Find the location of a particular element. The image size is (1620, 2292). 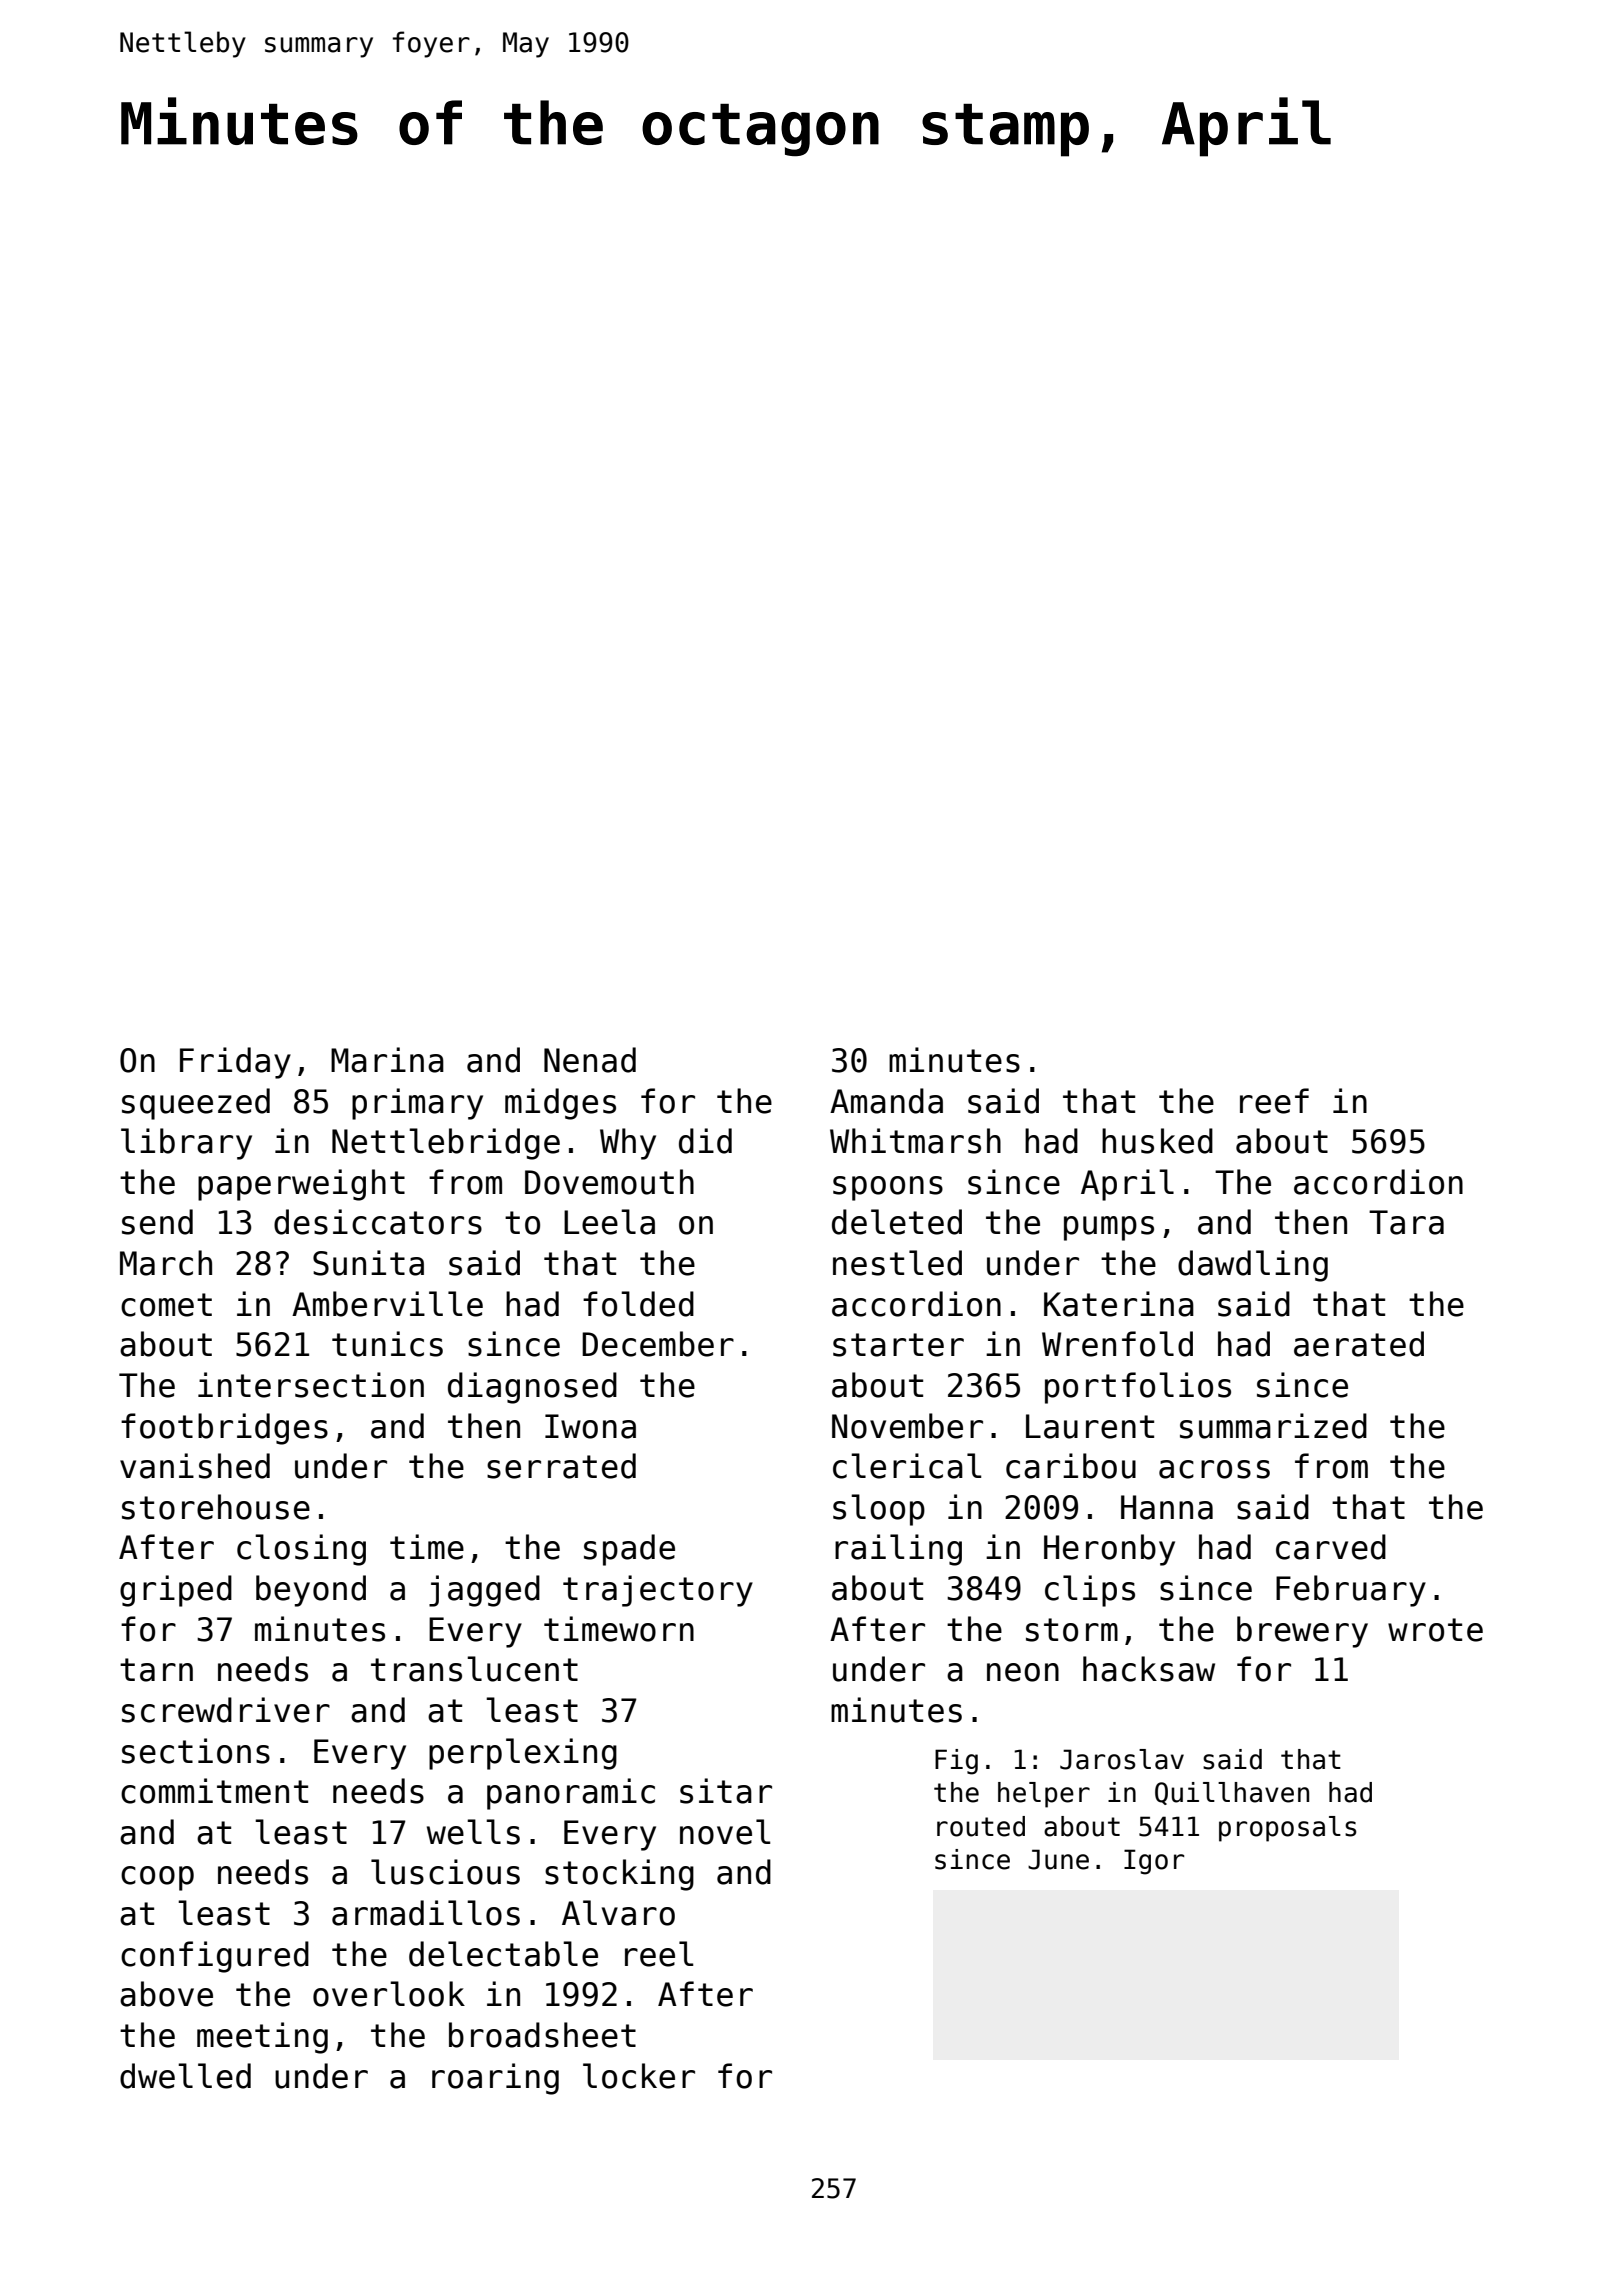

dawdling is located at coordinates (1253, 1266).
